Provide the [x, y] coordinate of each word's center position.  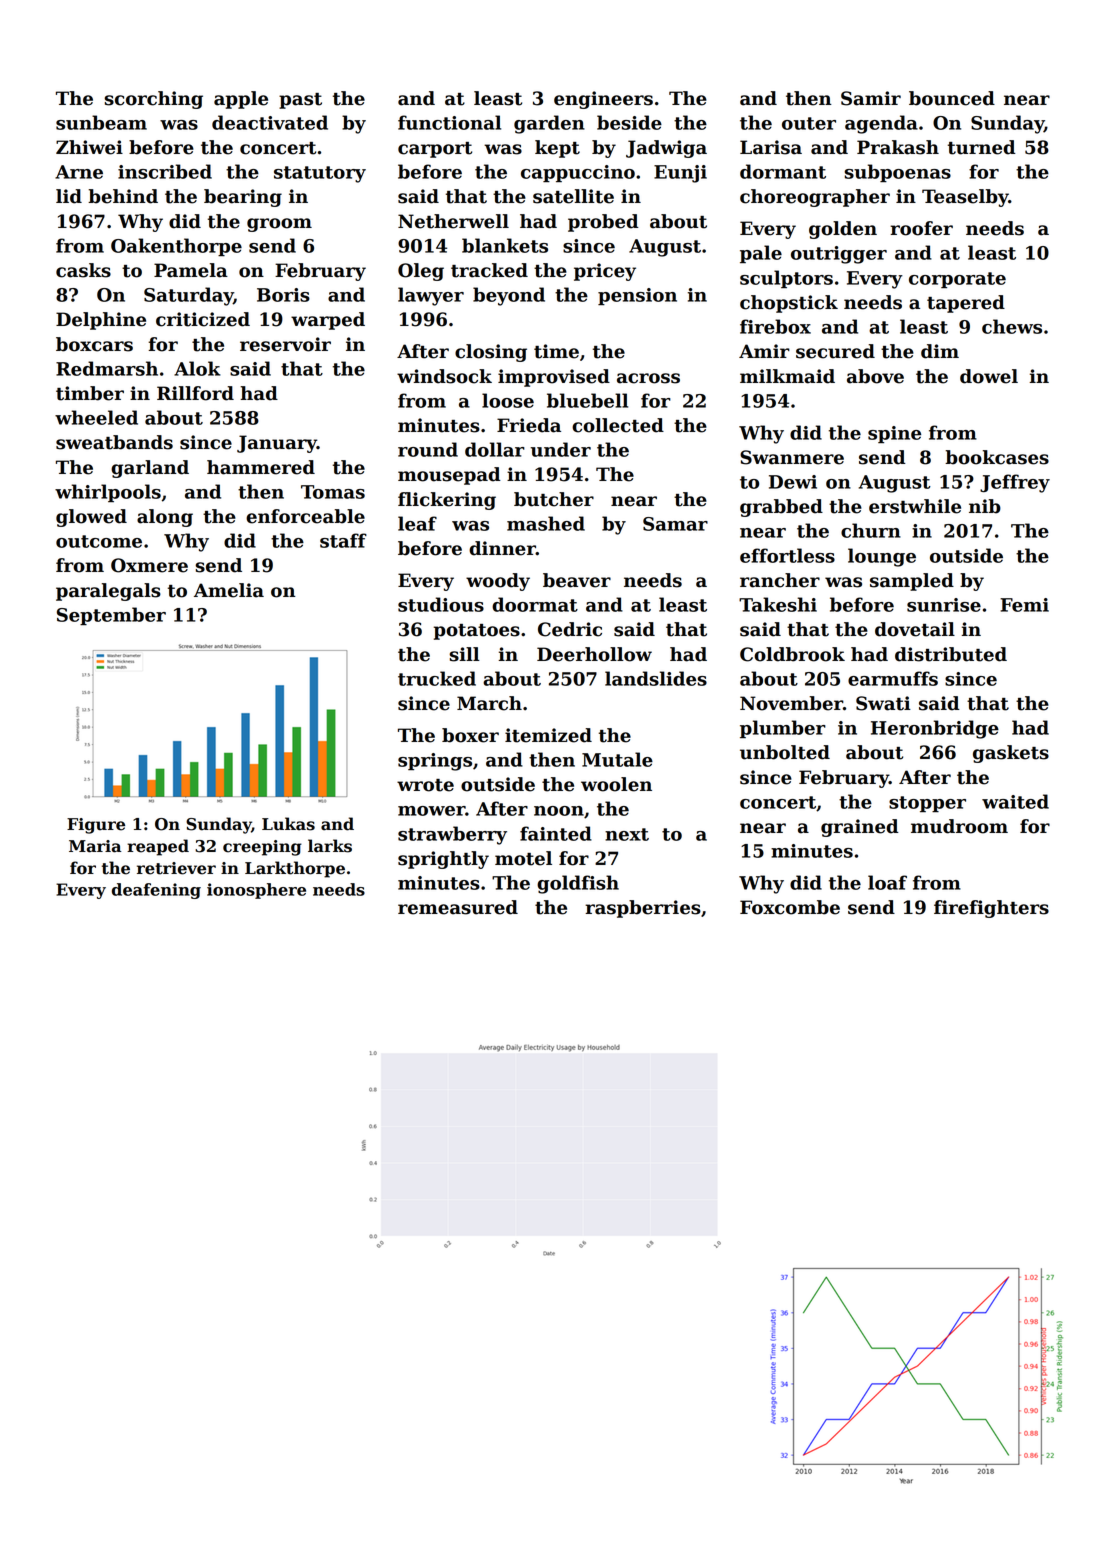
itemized [548, 735]
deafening [156, 891]
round [428, 449]
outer [809, 123]
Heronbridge [935, 729]
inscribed [165, 171]
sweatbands [114, 442]
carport [435, 150]
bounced [952, 98]
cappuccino [578, 173]
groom [279, 225]
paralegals [108, 592]
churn [871, 530]
